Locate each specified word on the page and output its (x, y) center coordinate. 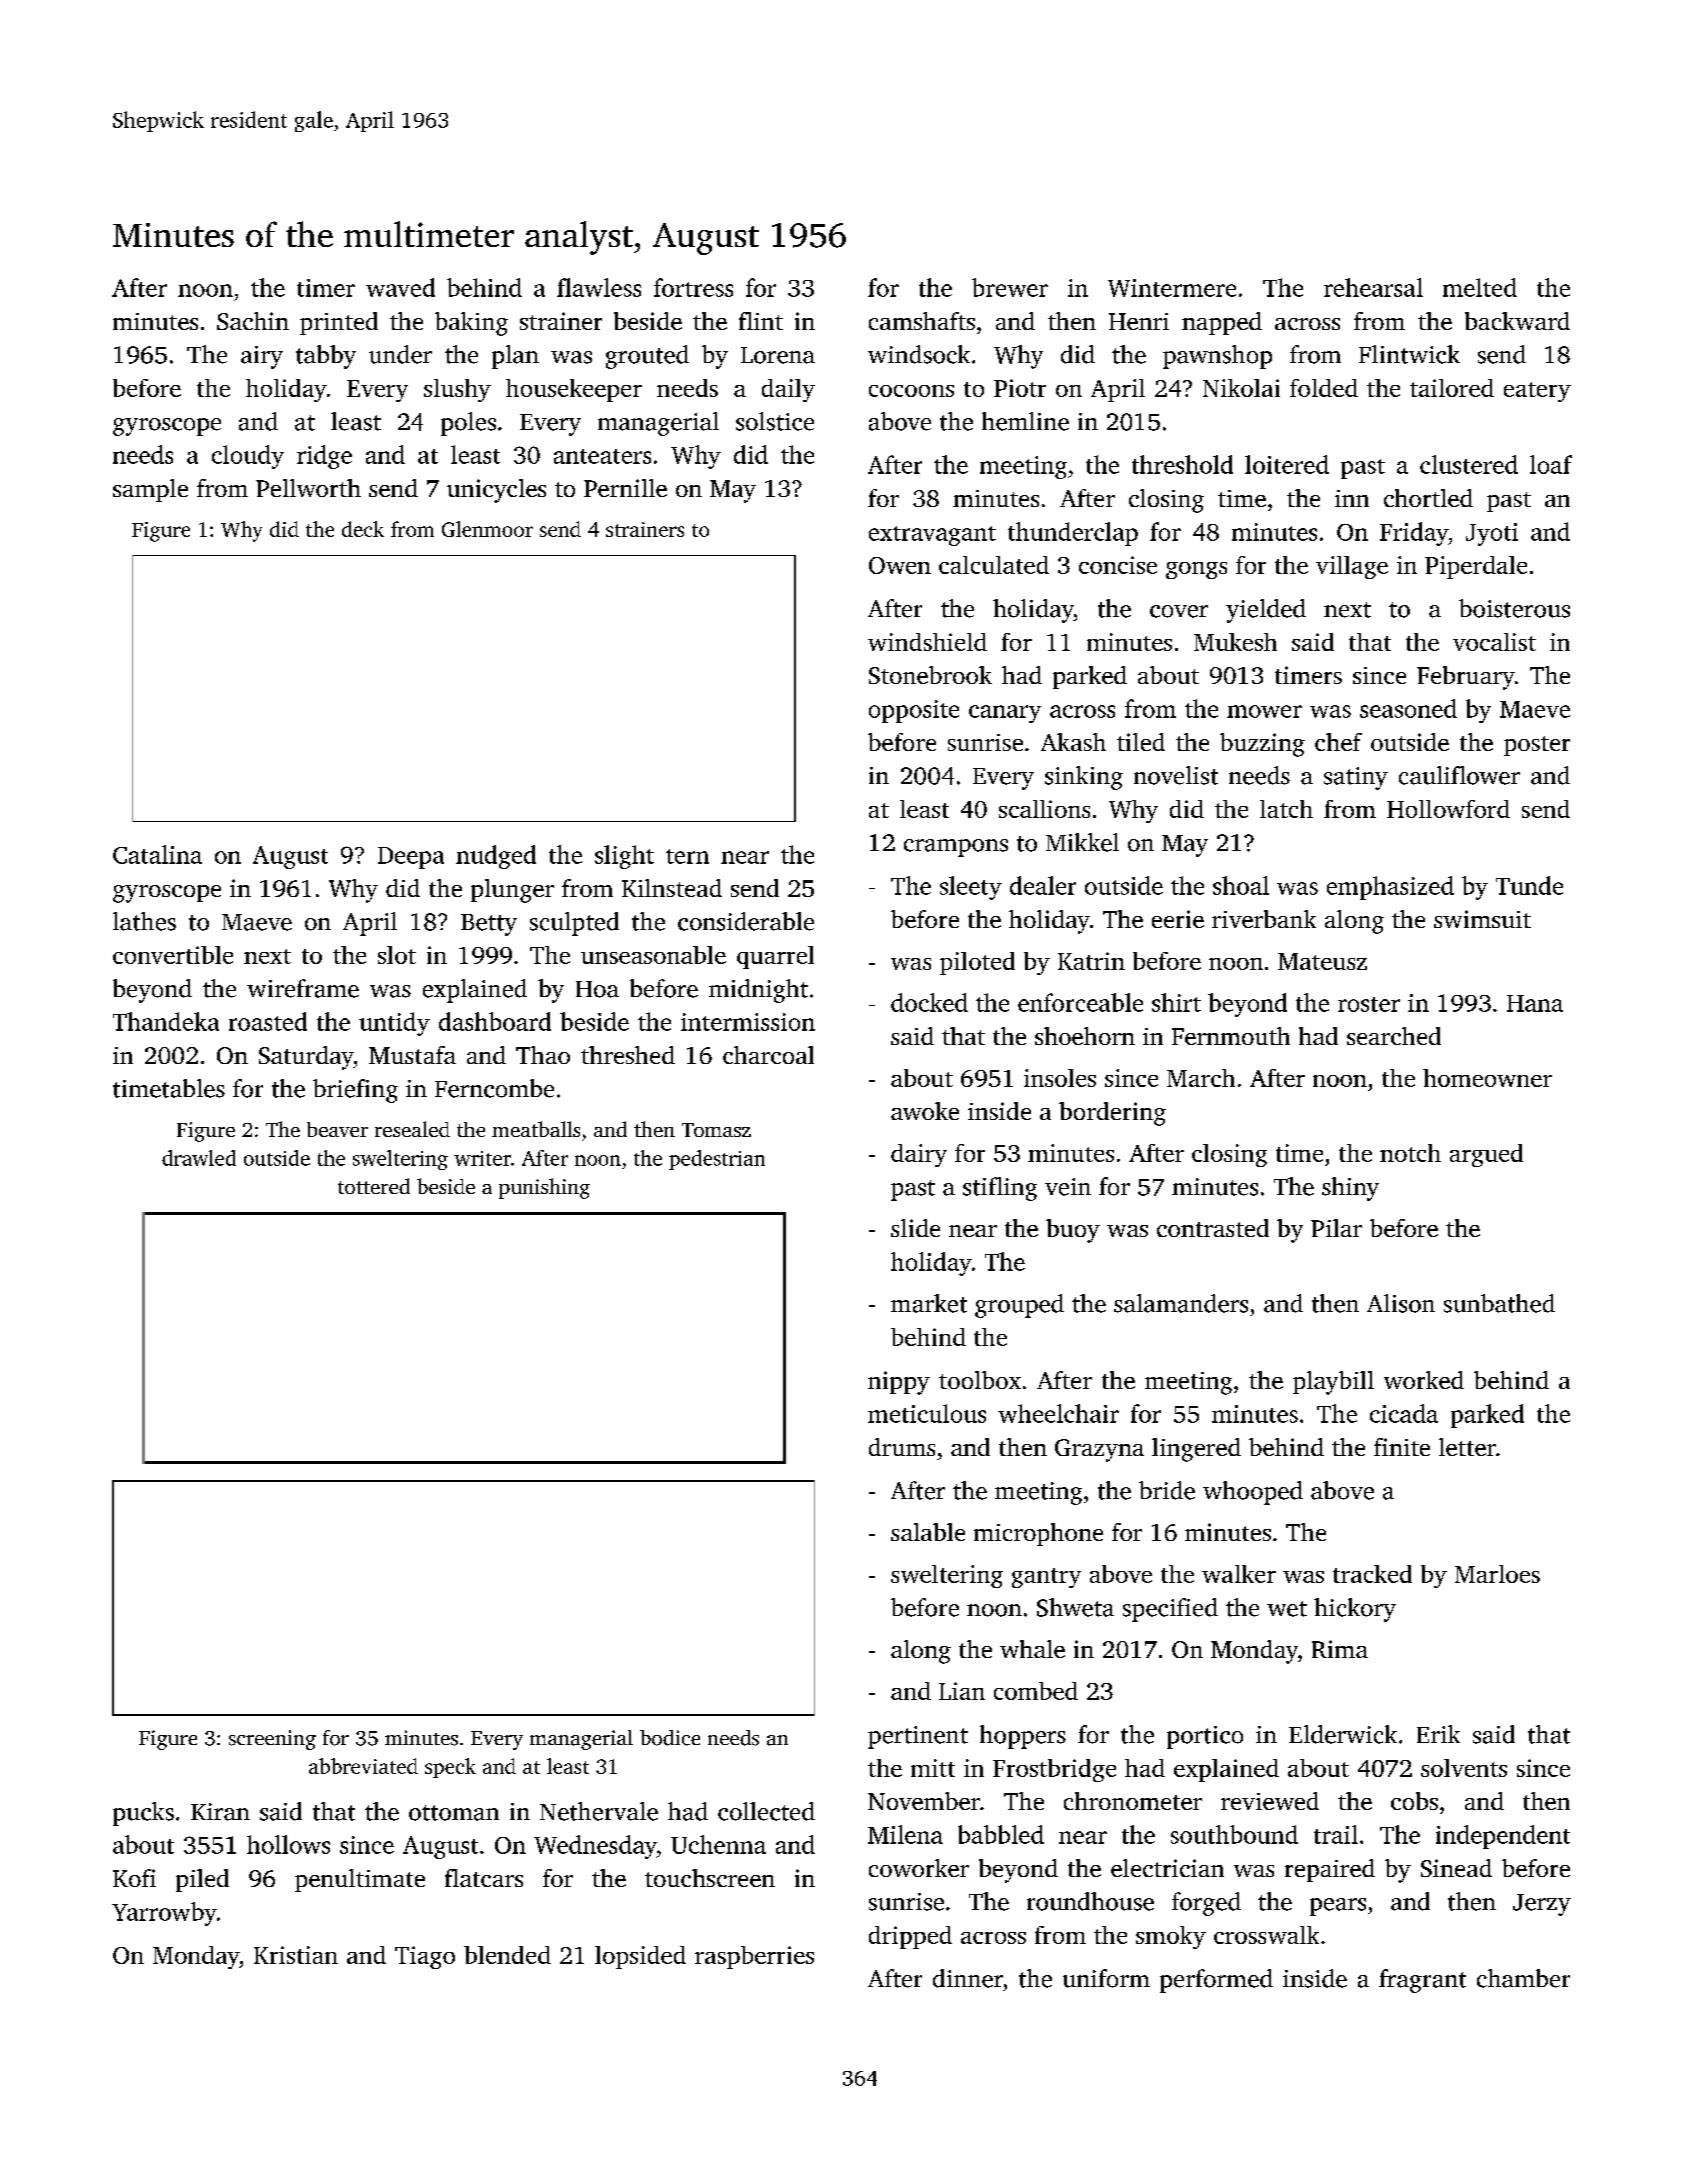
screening (272, 1740)
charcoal (768, 1055)
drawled (199, 1158)
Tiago (425, 1957)
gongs (1196, 570)
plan (515, 357)
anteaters (602, 456)
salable (928, 1532)
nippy (899, 1383)
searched (1394, 1036)
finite (1402, 1447)
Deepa (411, 858)
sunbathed (1499, 1303)
